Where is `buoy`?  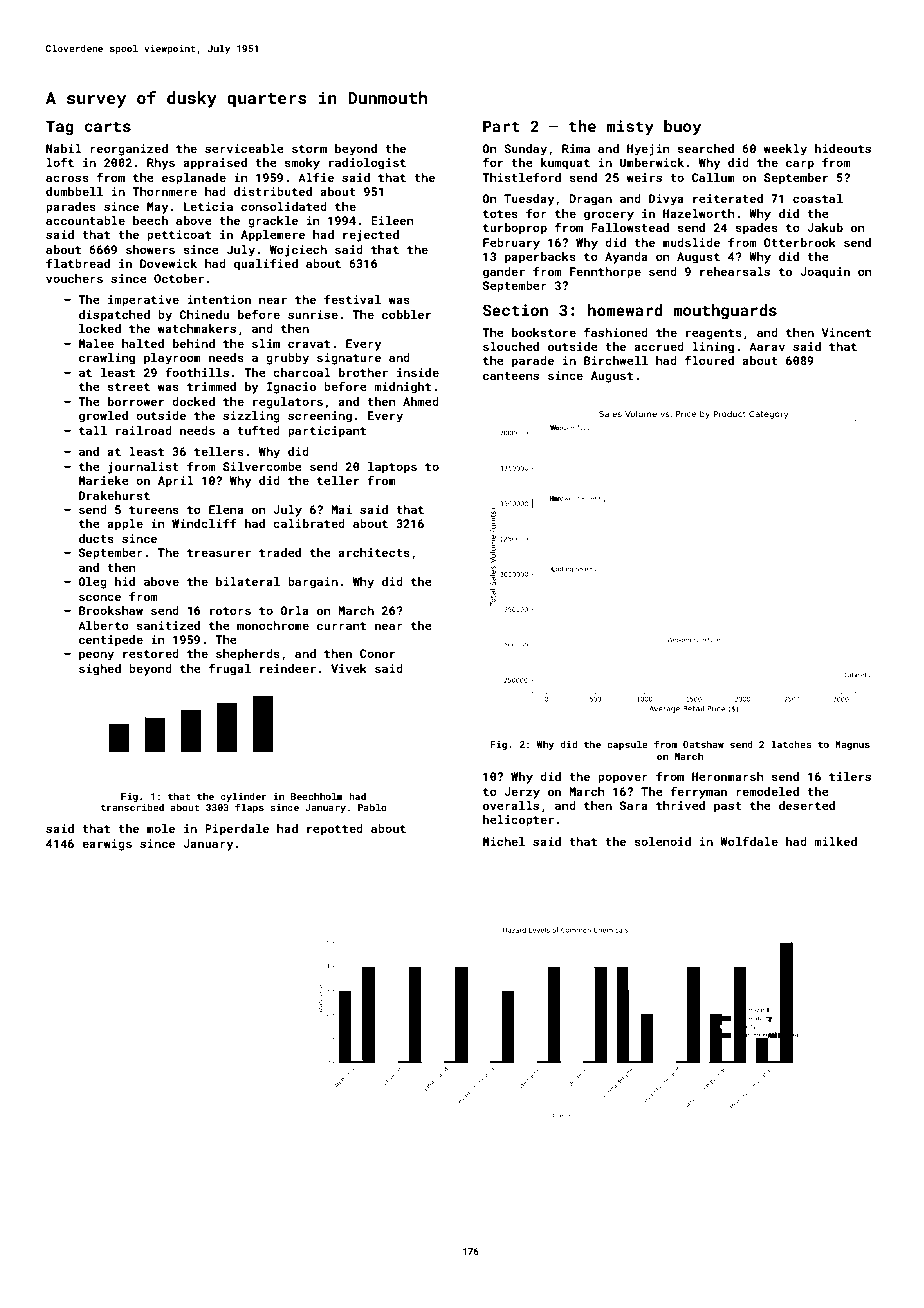
buoy is located at coordinates (682, 128).
